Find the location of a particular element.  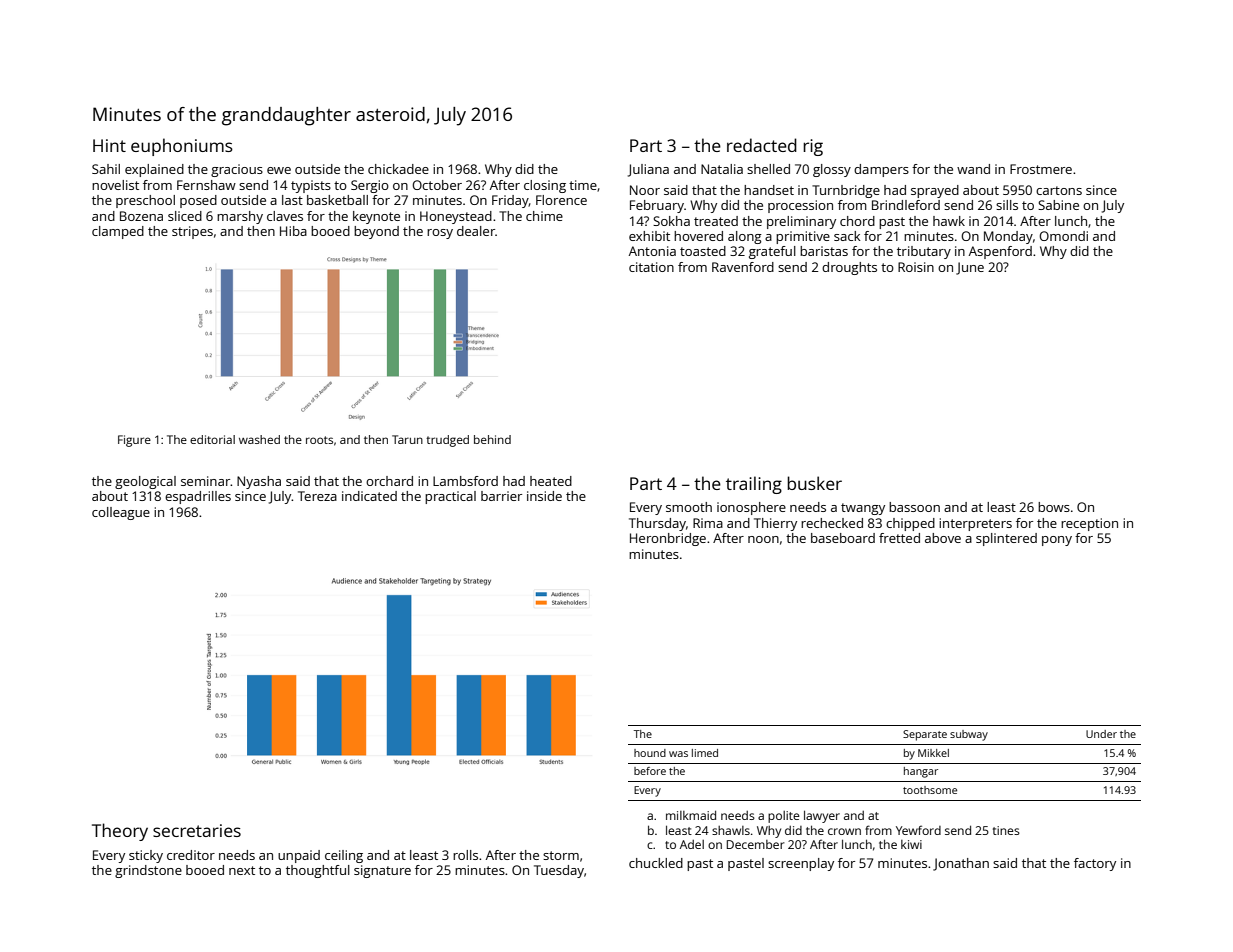

bows is located at coordinates (1054, 507).
